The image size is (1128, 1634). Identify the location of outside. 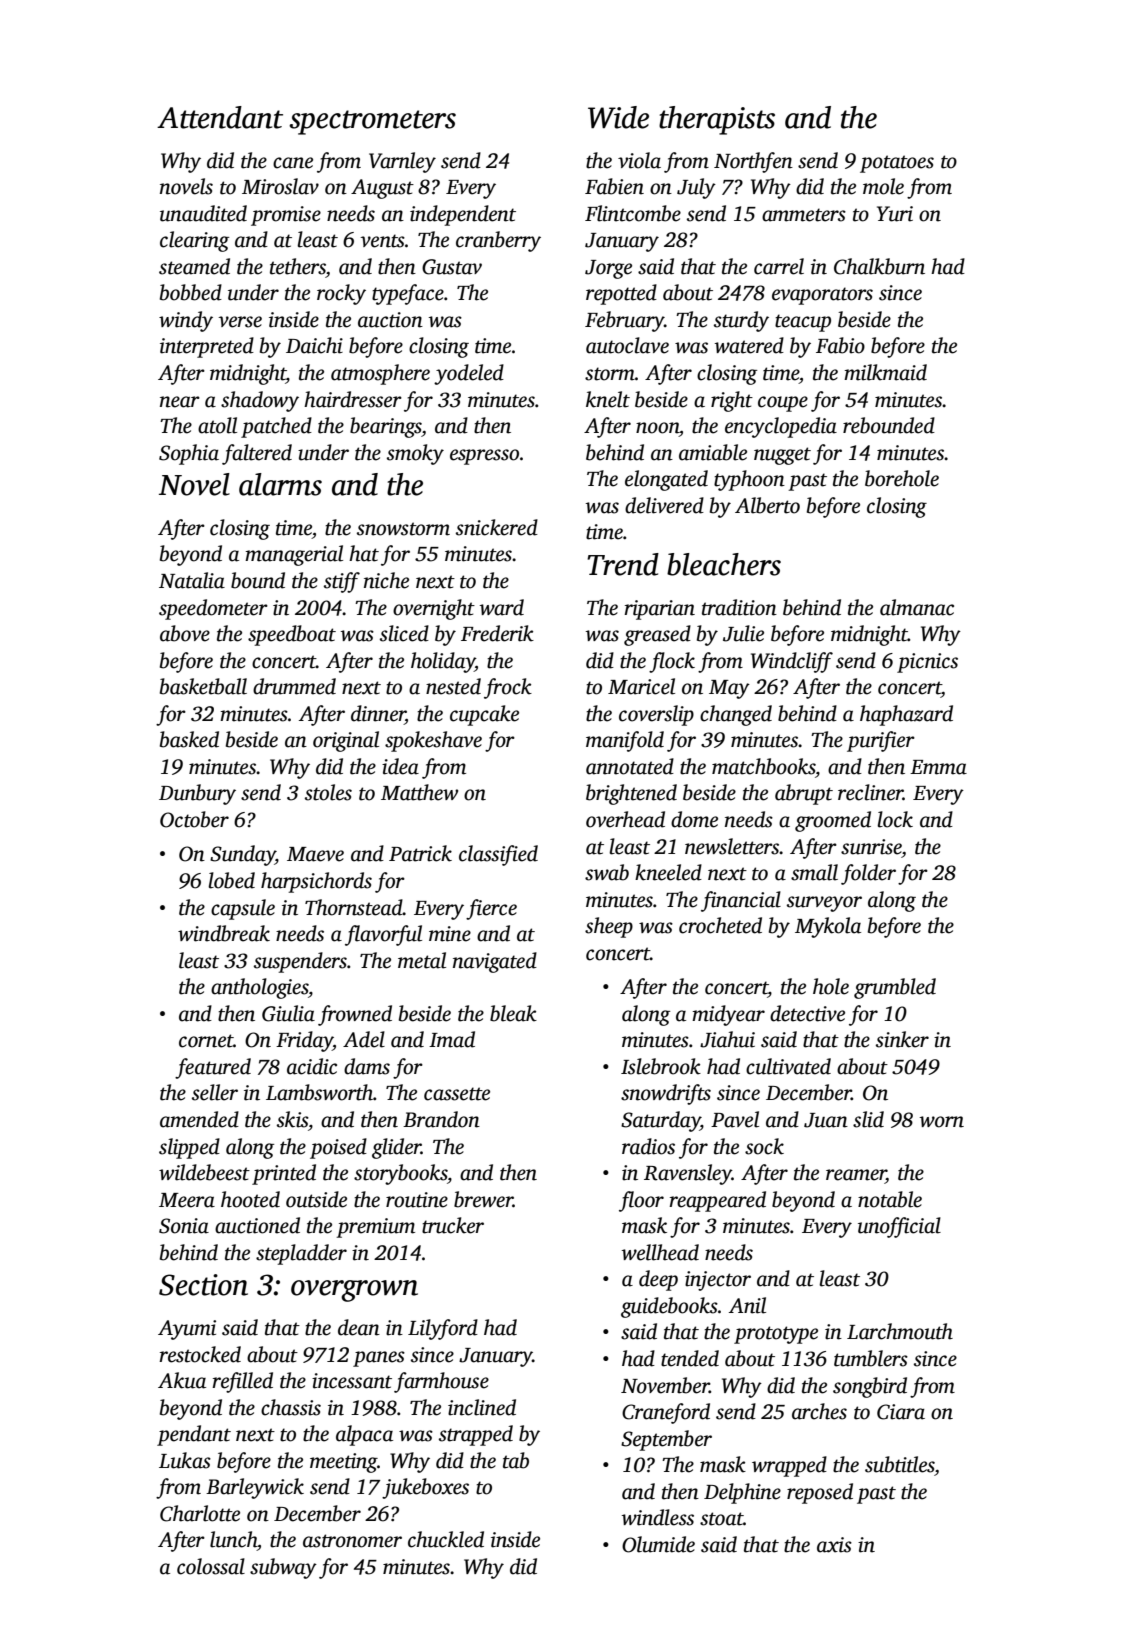
(316, 1199).
